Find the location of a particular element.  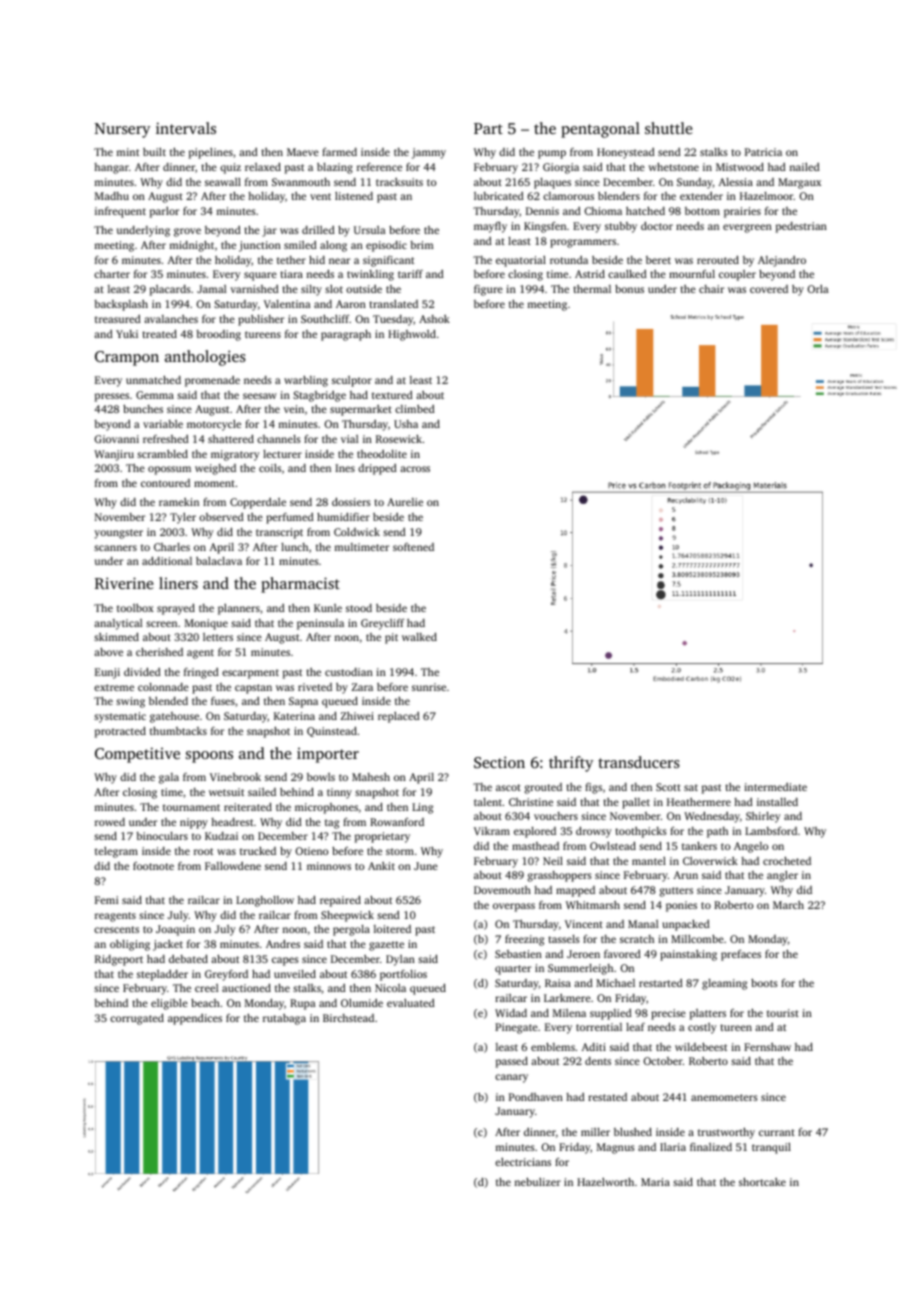

extreme is located at coordinates (114, 687).
